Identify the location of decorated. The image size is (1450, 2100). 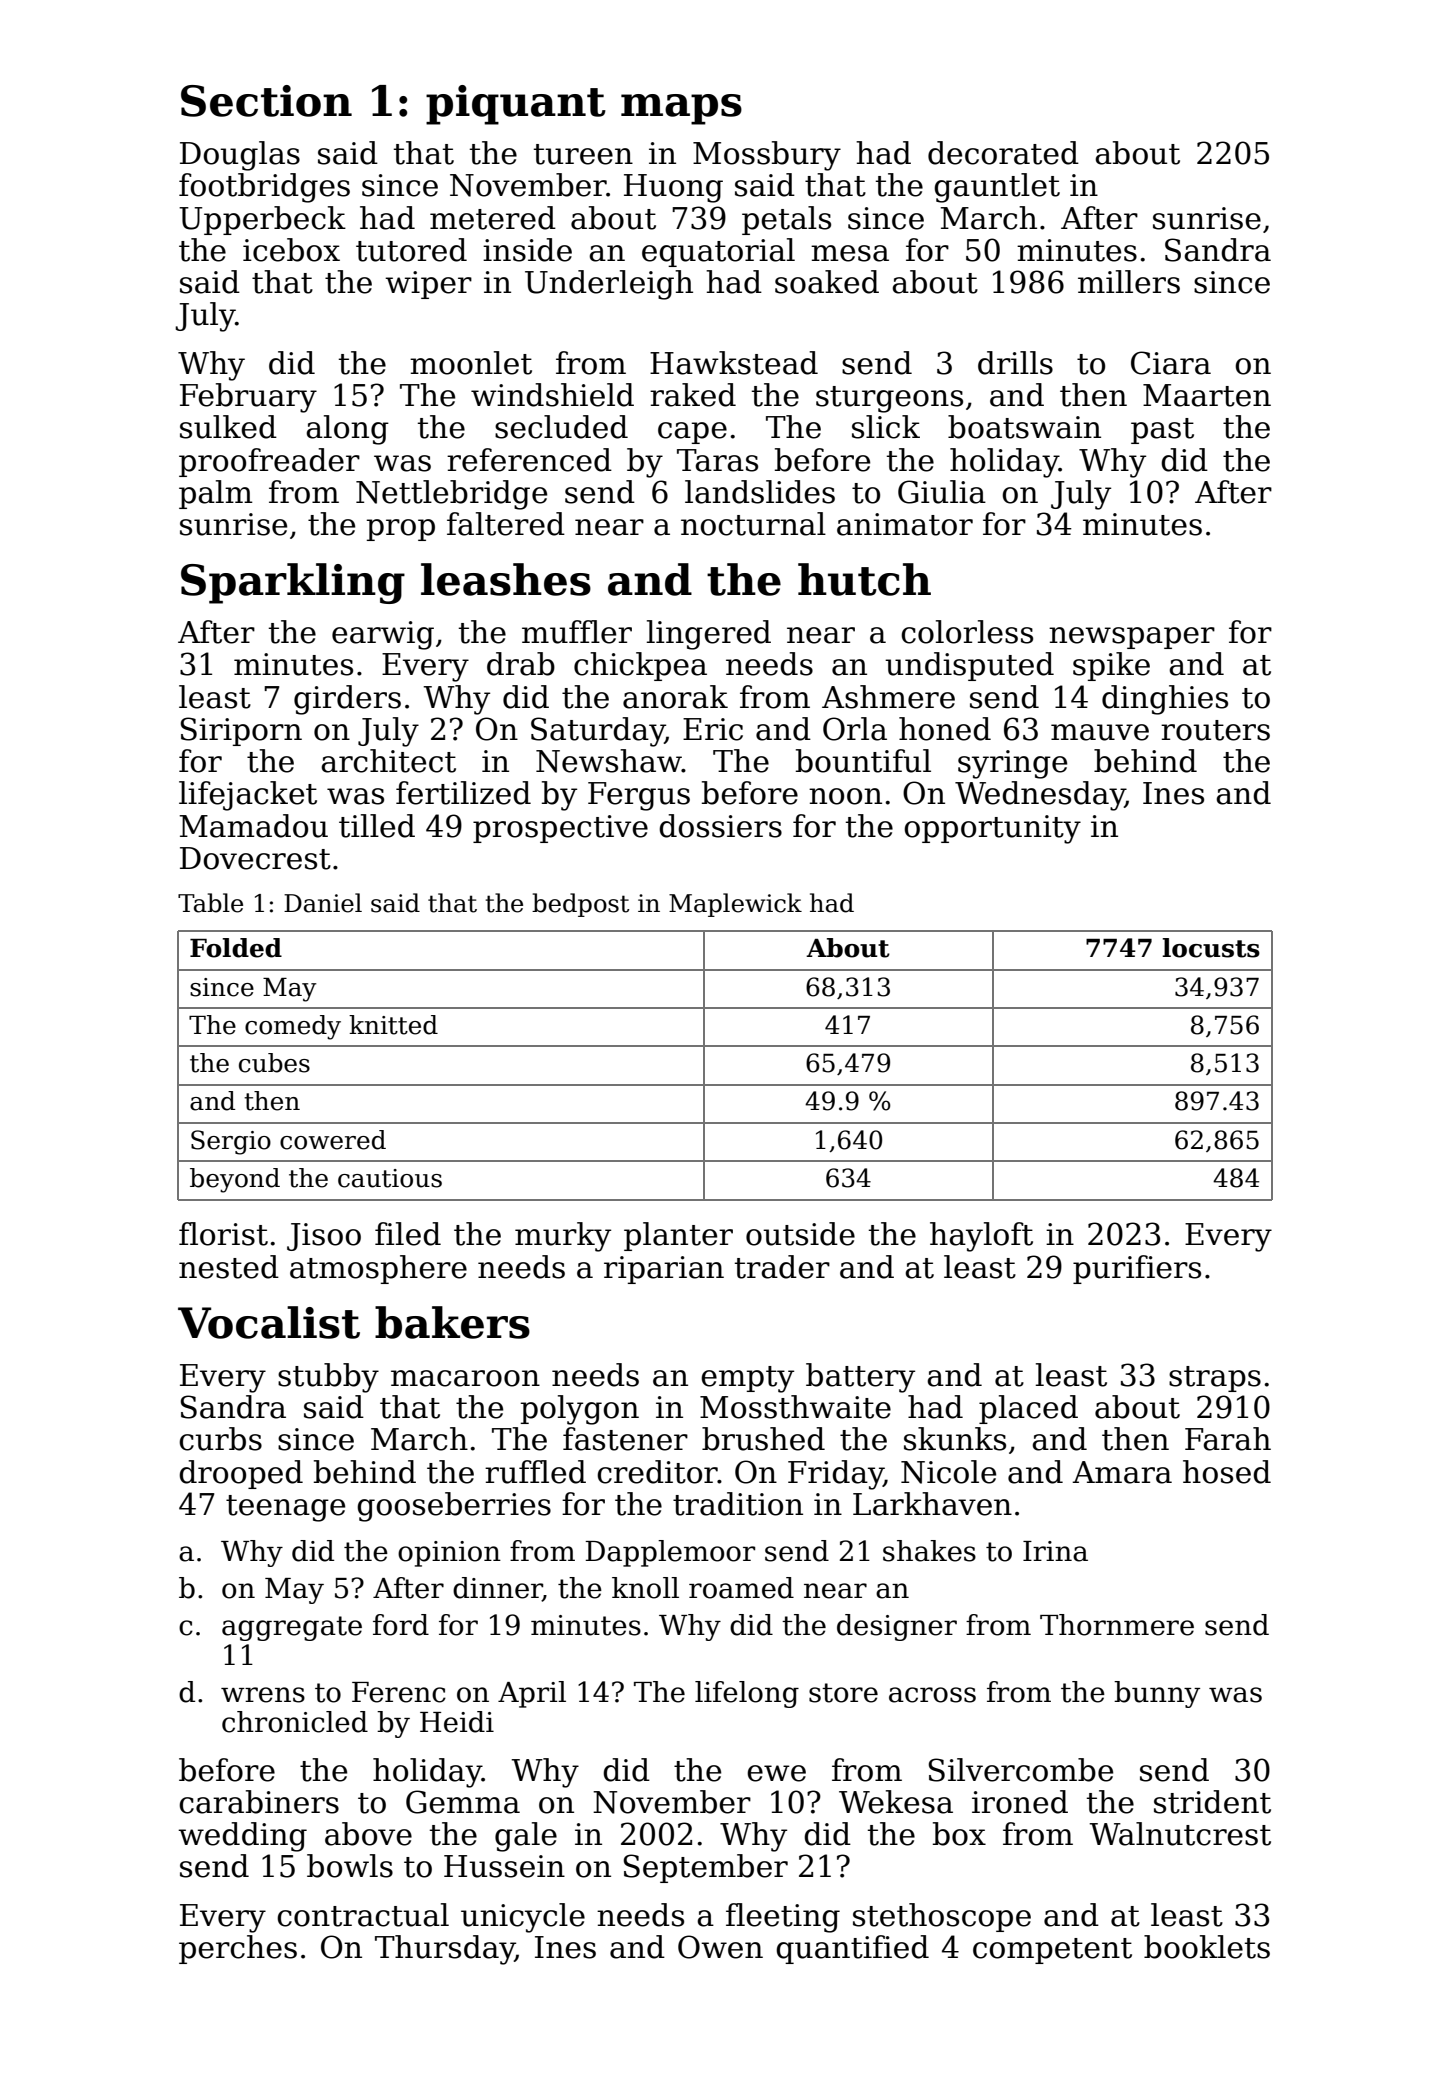
(1003, 153).
